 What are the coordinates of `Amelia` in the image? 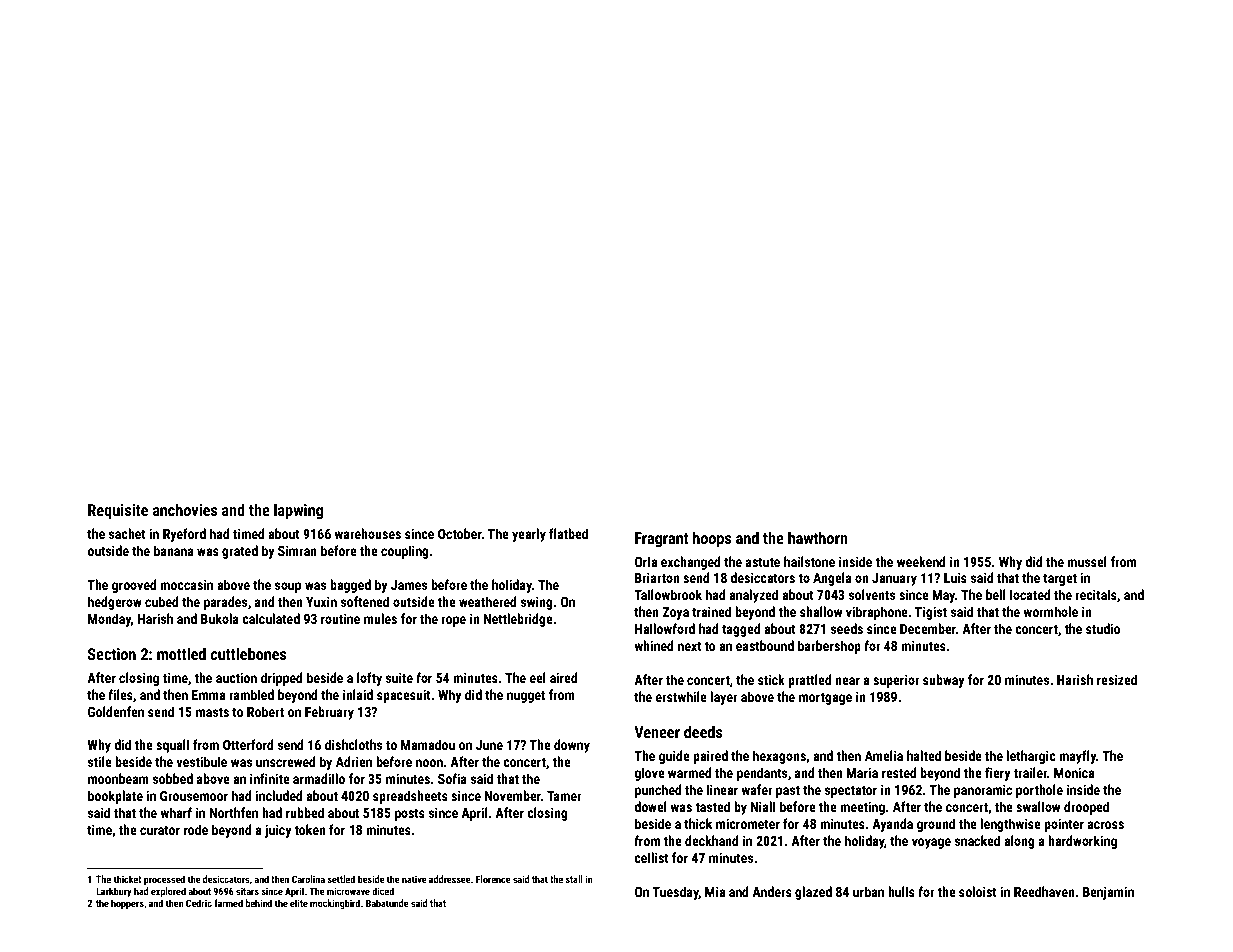 It's located at (884, 755).
